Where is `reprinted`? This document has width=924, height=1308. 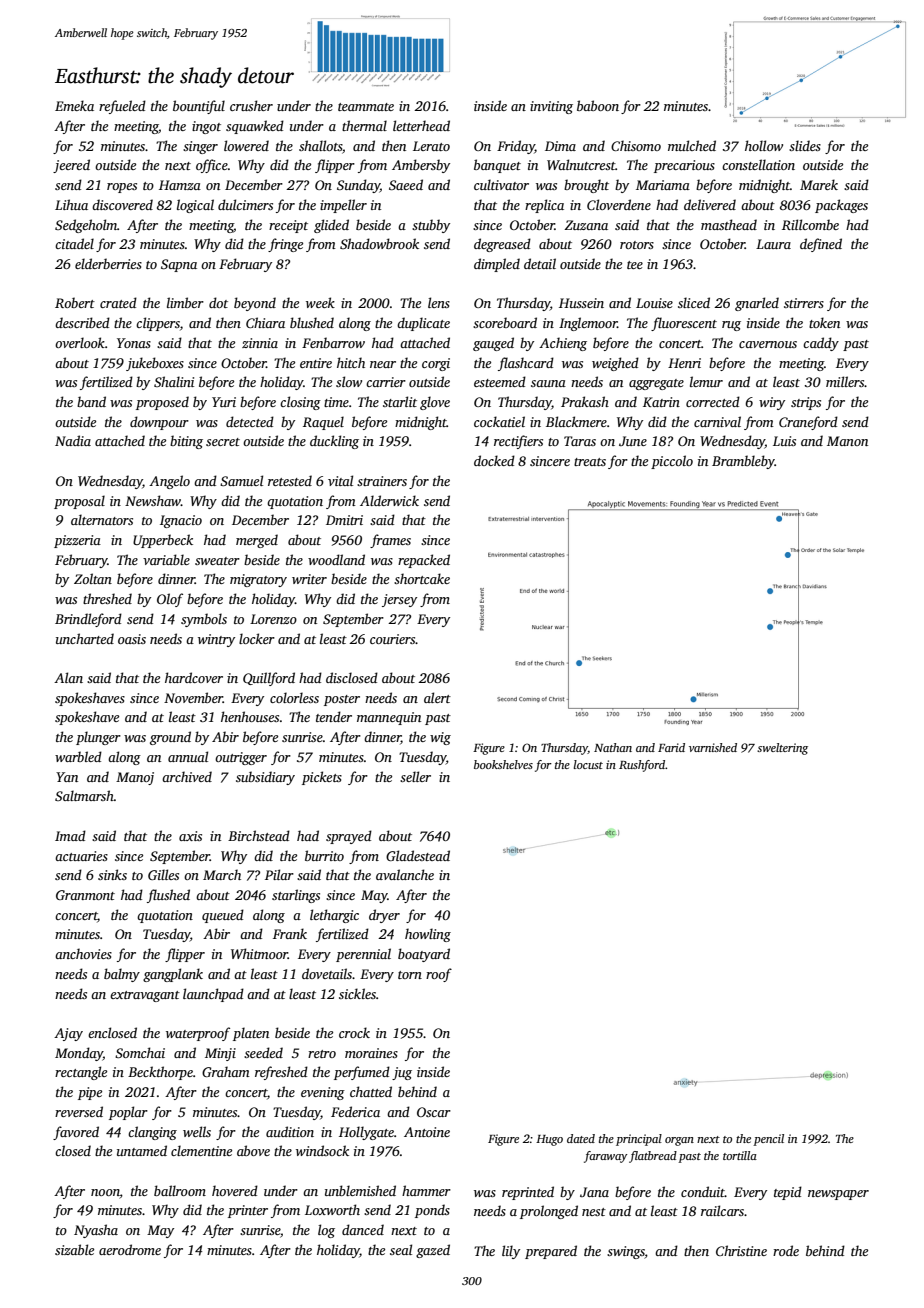 reprinted is located at coordinates (528, 1193).
